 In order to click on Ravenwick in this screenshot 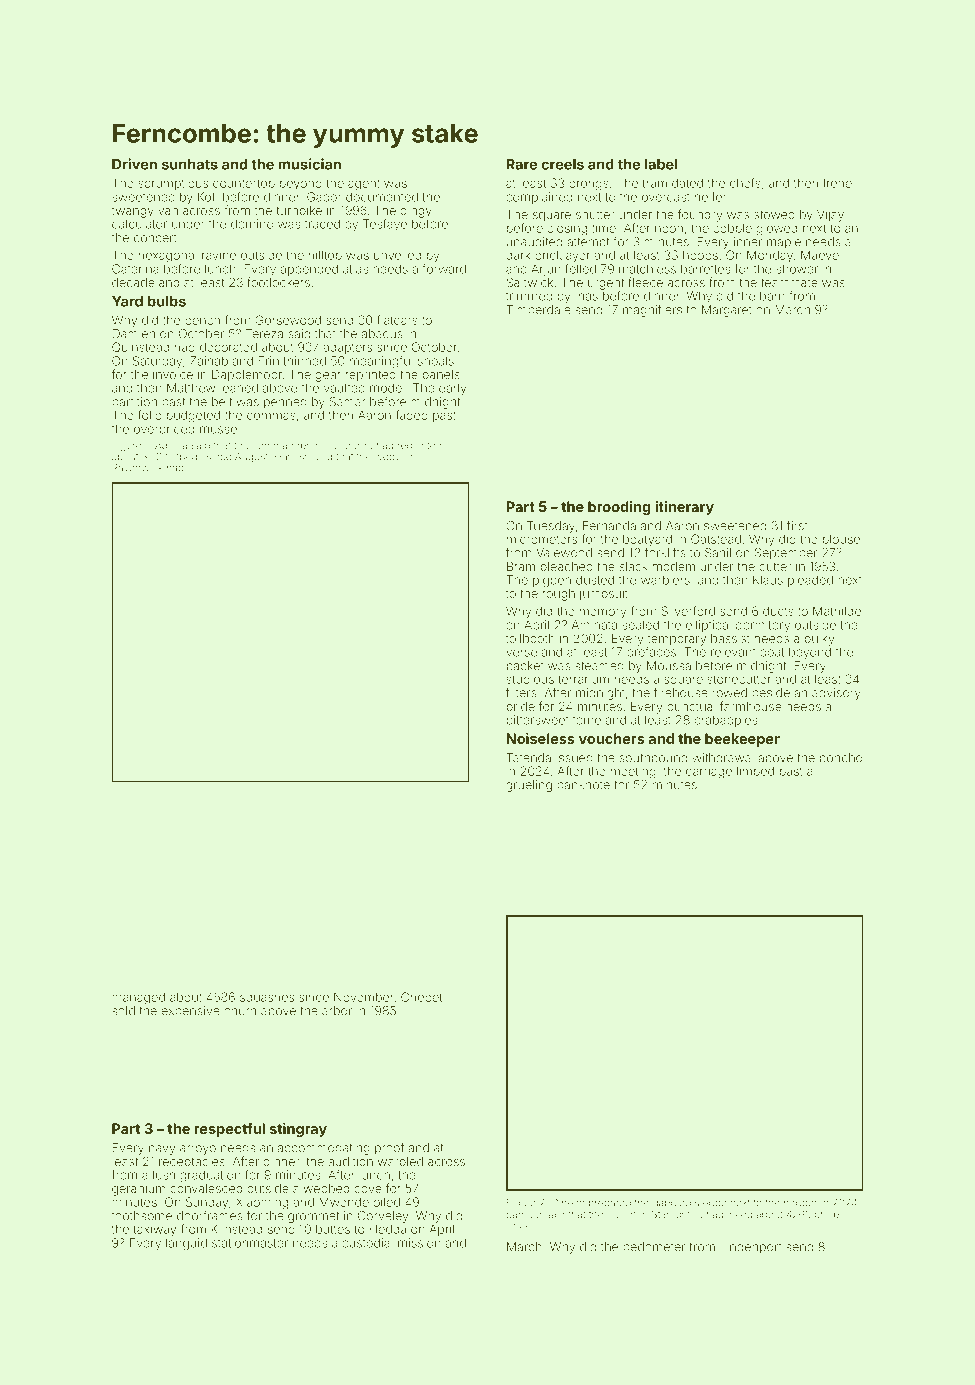, I will do `click(137, 468)`.
